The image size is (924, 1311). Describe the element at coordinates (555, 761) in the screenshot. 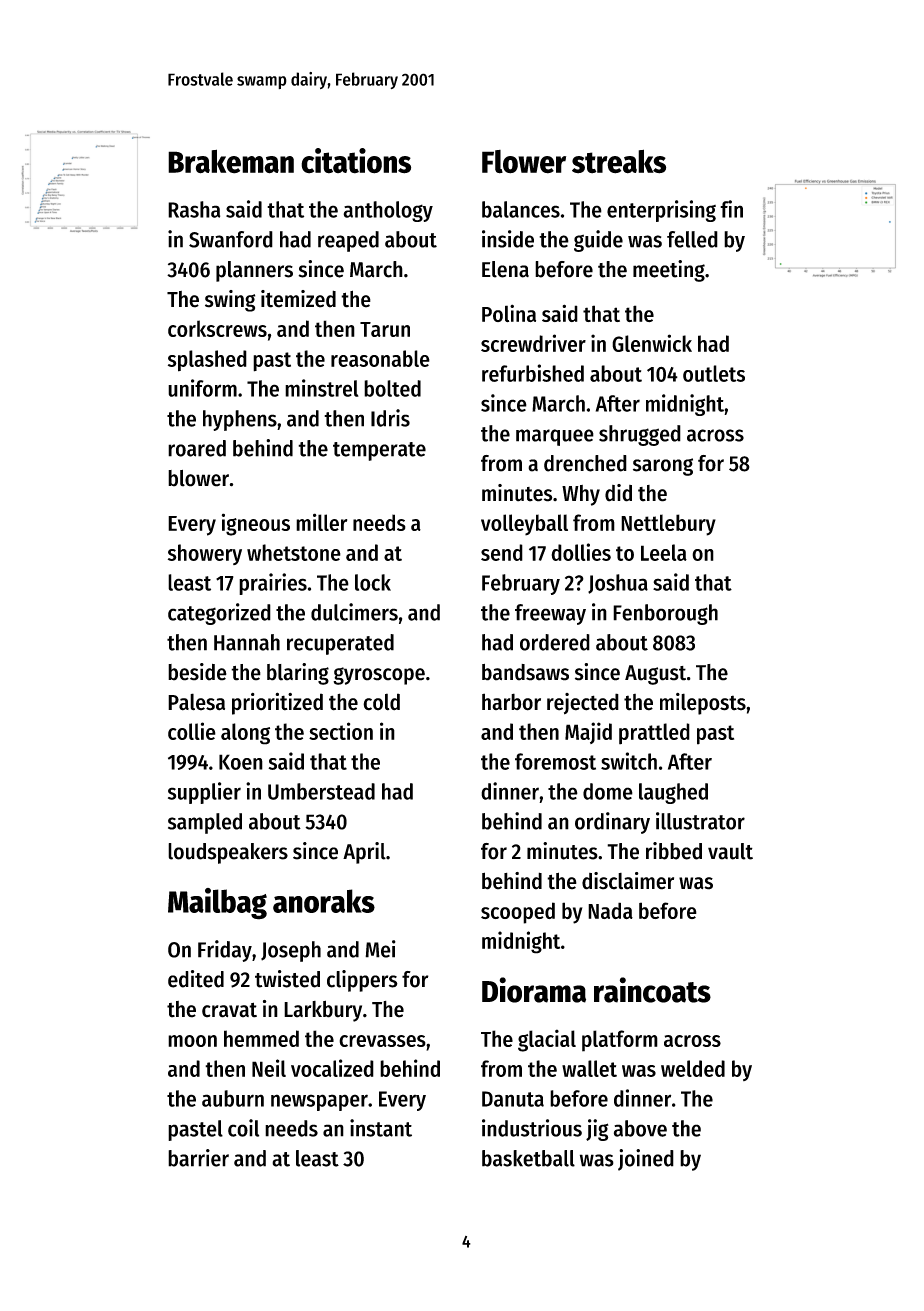

I see `foremost` at that location.
